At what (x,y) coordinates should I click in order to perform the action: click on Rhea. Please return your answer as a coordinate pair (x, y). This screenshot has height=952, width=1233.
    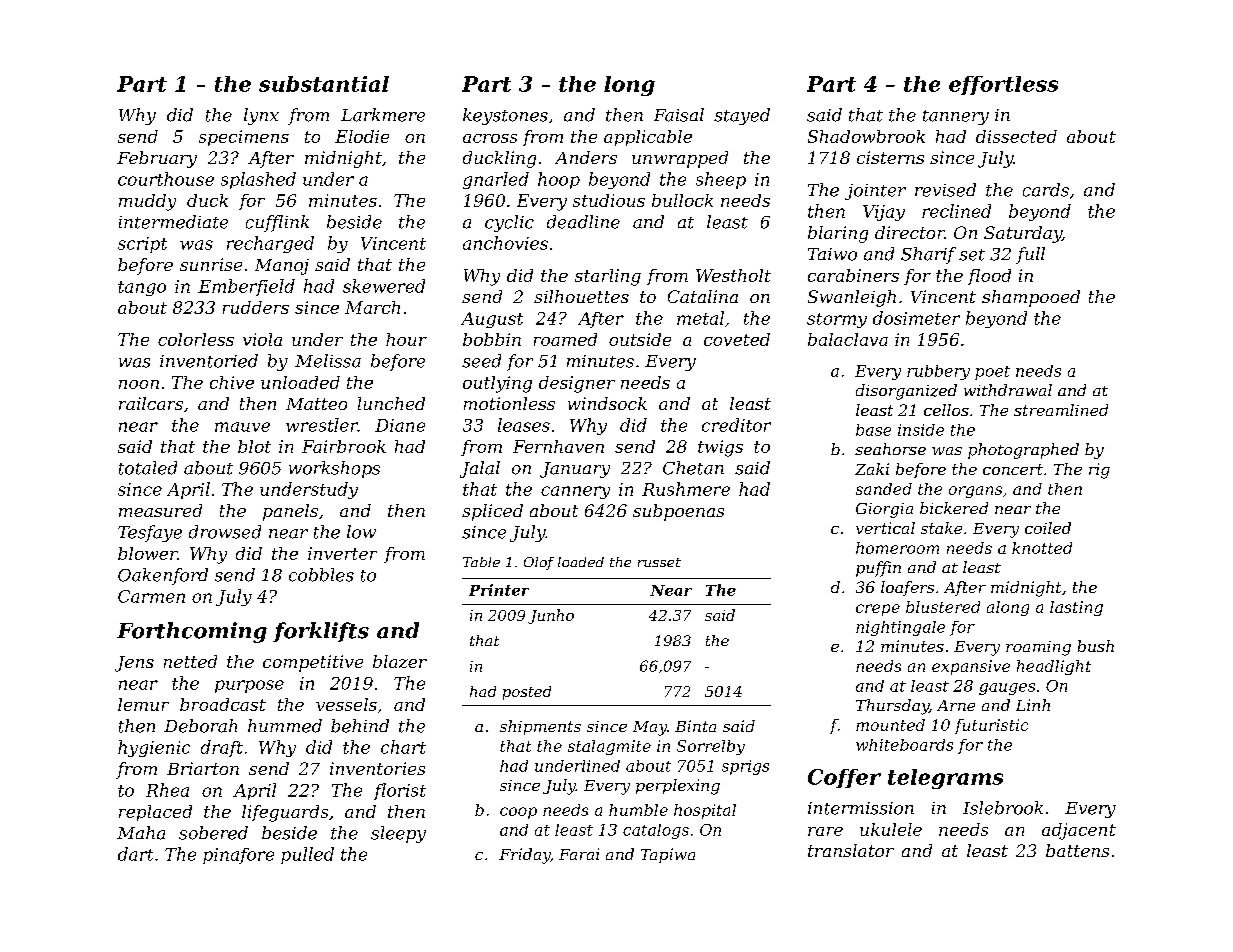
    Looking at the image, I should click on (167, 790).
